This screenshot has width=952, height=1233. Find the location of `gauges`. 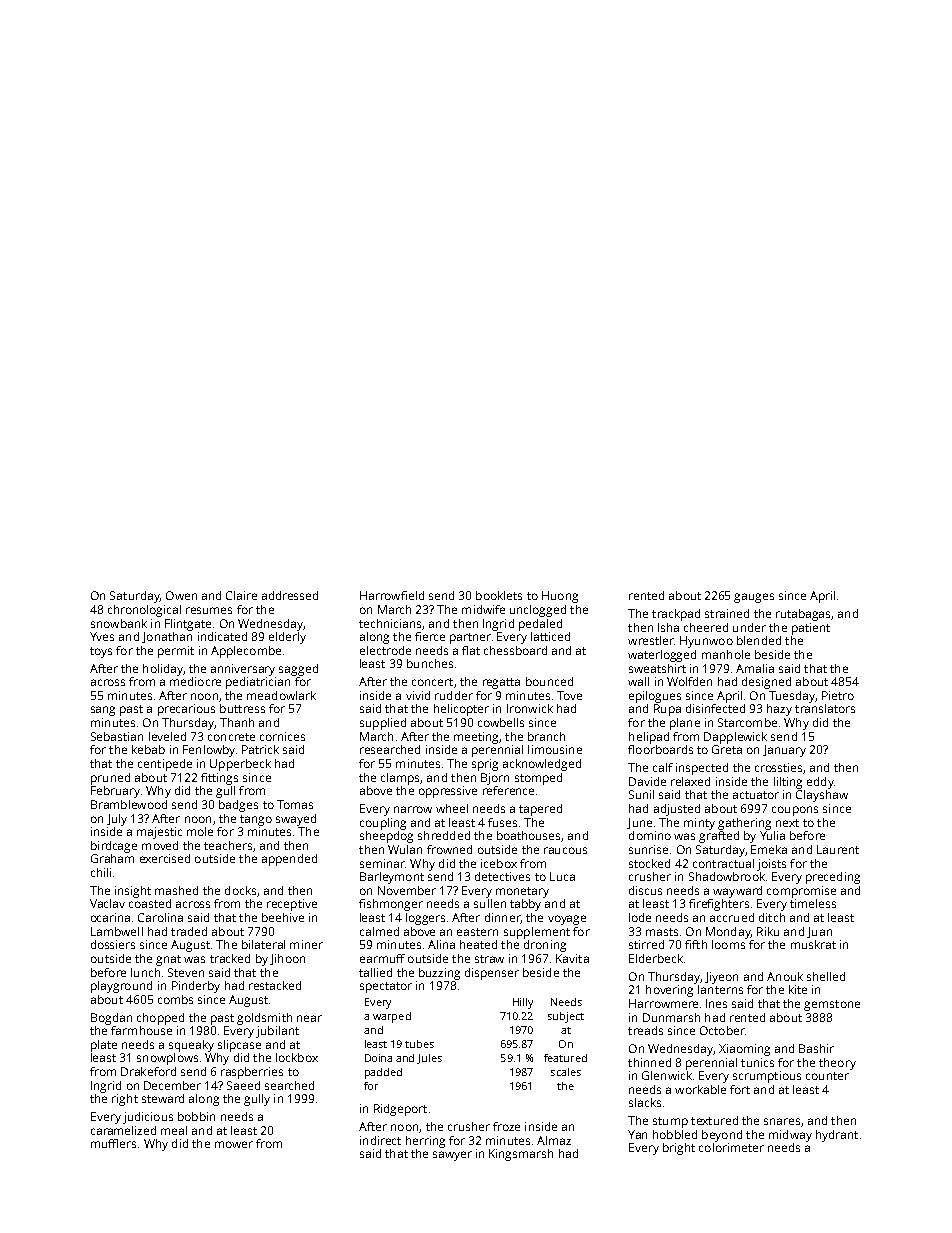

gauges is located at coordinates (754, 598).
